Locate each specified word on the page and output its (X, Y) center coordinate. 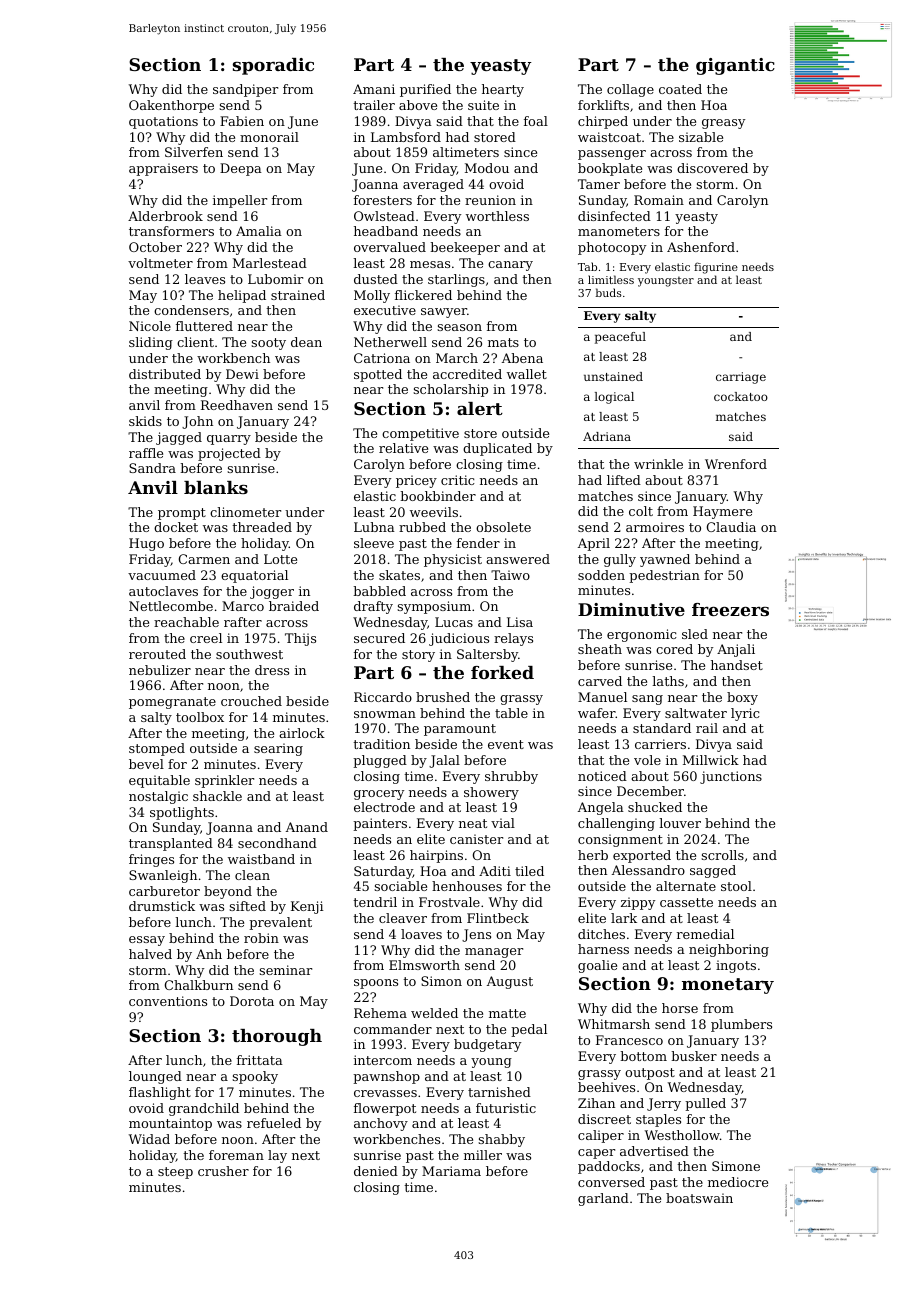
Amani (374, 89)
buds (609, 292)
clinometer (245, 512)
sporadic (273, 66)
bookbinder (438, 496)
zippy (638, 903)
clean (252, 875)
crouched (251, 701)
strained (298, 295)
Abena (522, 358)
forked (502, 672)
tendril (375, 902)
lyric (745, 714)
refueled (274, 1123)
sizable (701, 137)
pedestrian (664, 576)
